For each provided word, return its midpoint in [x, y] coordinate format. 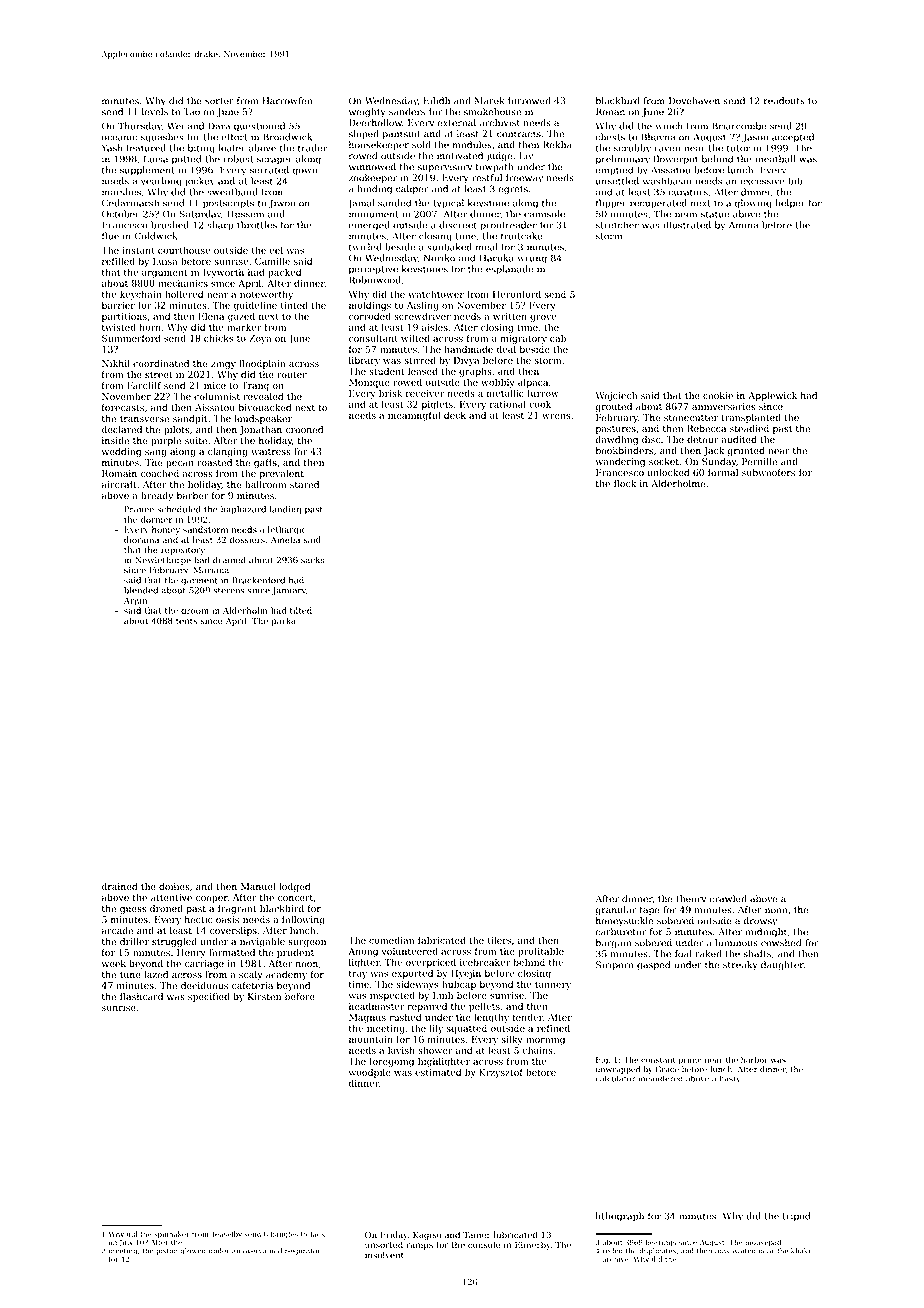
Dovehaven [694, 101]
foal [683, 954]
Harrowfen [287, 101]
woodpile [370, 1073]
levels [155, 112]
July [126, 1243]
